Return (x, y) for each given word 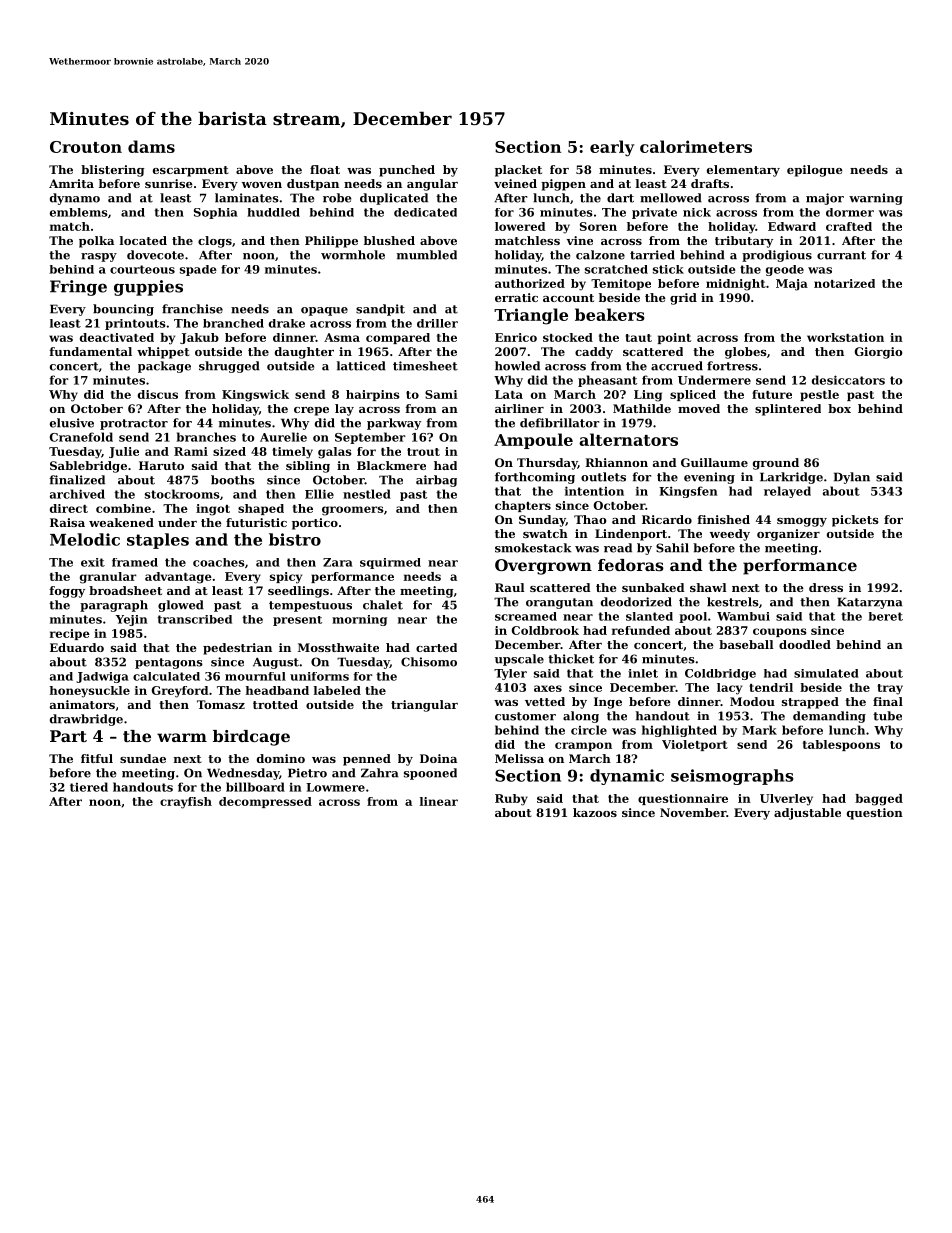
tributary (744, 242)
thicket (571, 659)
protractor (134, 424)
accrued (677, 366)
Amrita (71, 183)
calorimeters (696, 146)
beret (886, 616)
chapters (523, 506)
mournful (255, 676)
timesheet (425, 366)
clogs (215, 242)
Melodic (85, 539)
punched (407, 171)
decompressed (265, 802)
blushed (389, 240)
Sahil (672, 548)
